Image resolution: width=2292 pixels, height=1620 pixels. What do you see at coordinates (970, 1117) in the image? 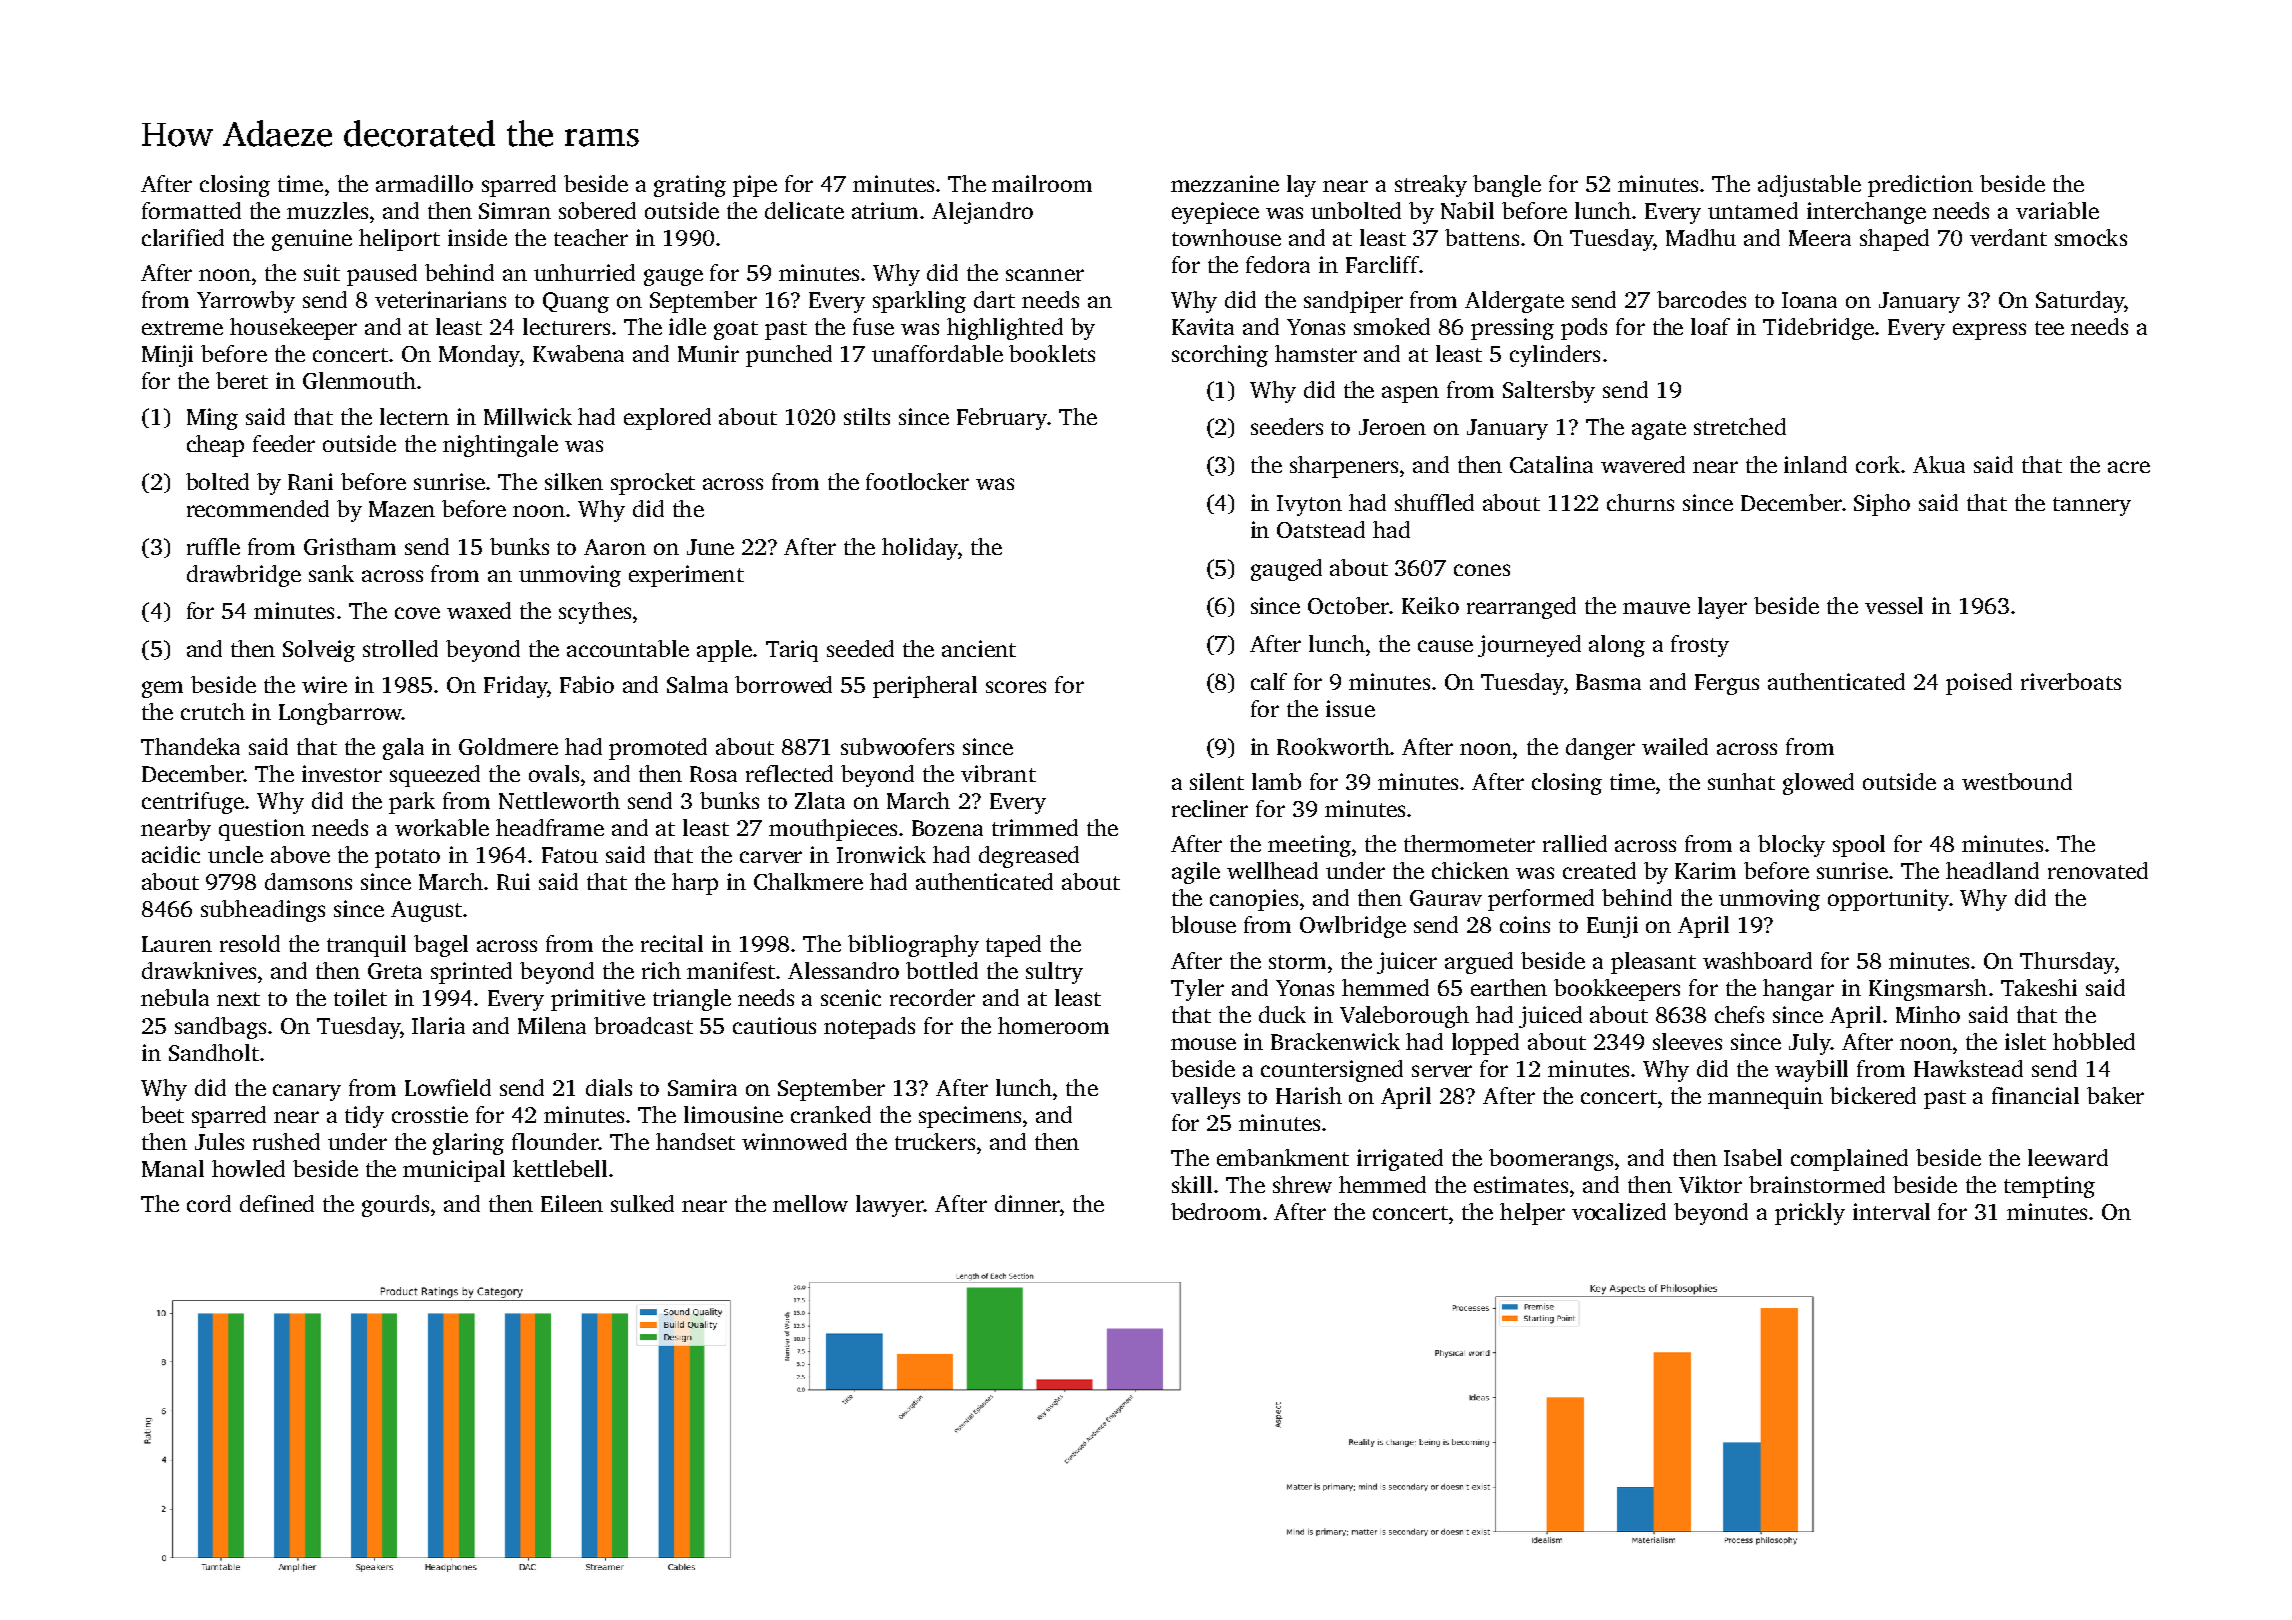
I see `specimens` at bounding box center [970, 1117].
